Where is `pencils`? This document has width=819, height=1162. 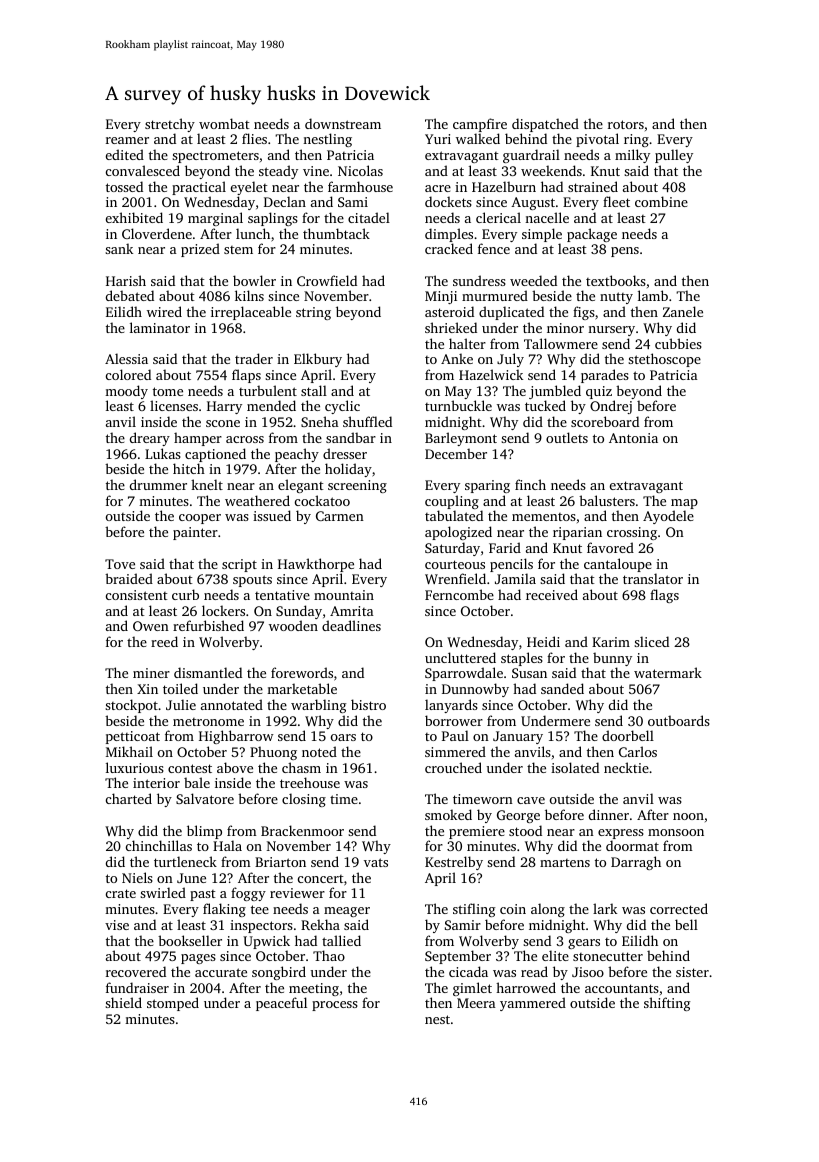
pencils is located at coordinates (511, 565).
